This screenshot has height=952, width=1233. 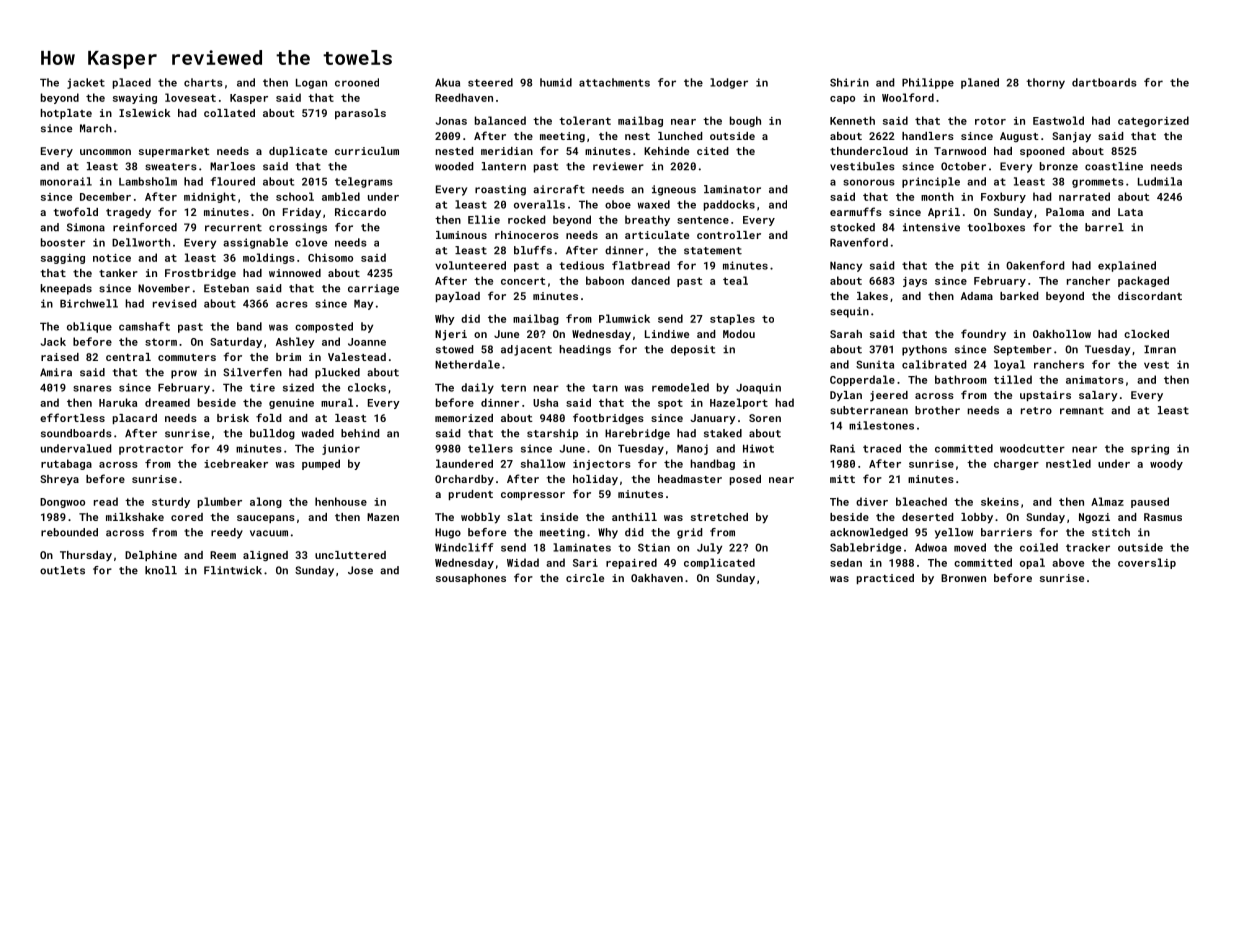 What do you see at coordinates (1160, 181) in the screenshot?
I see `Ludmila` at bounding box center [1160, 181].
